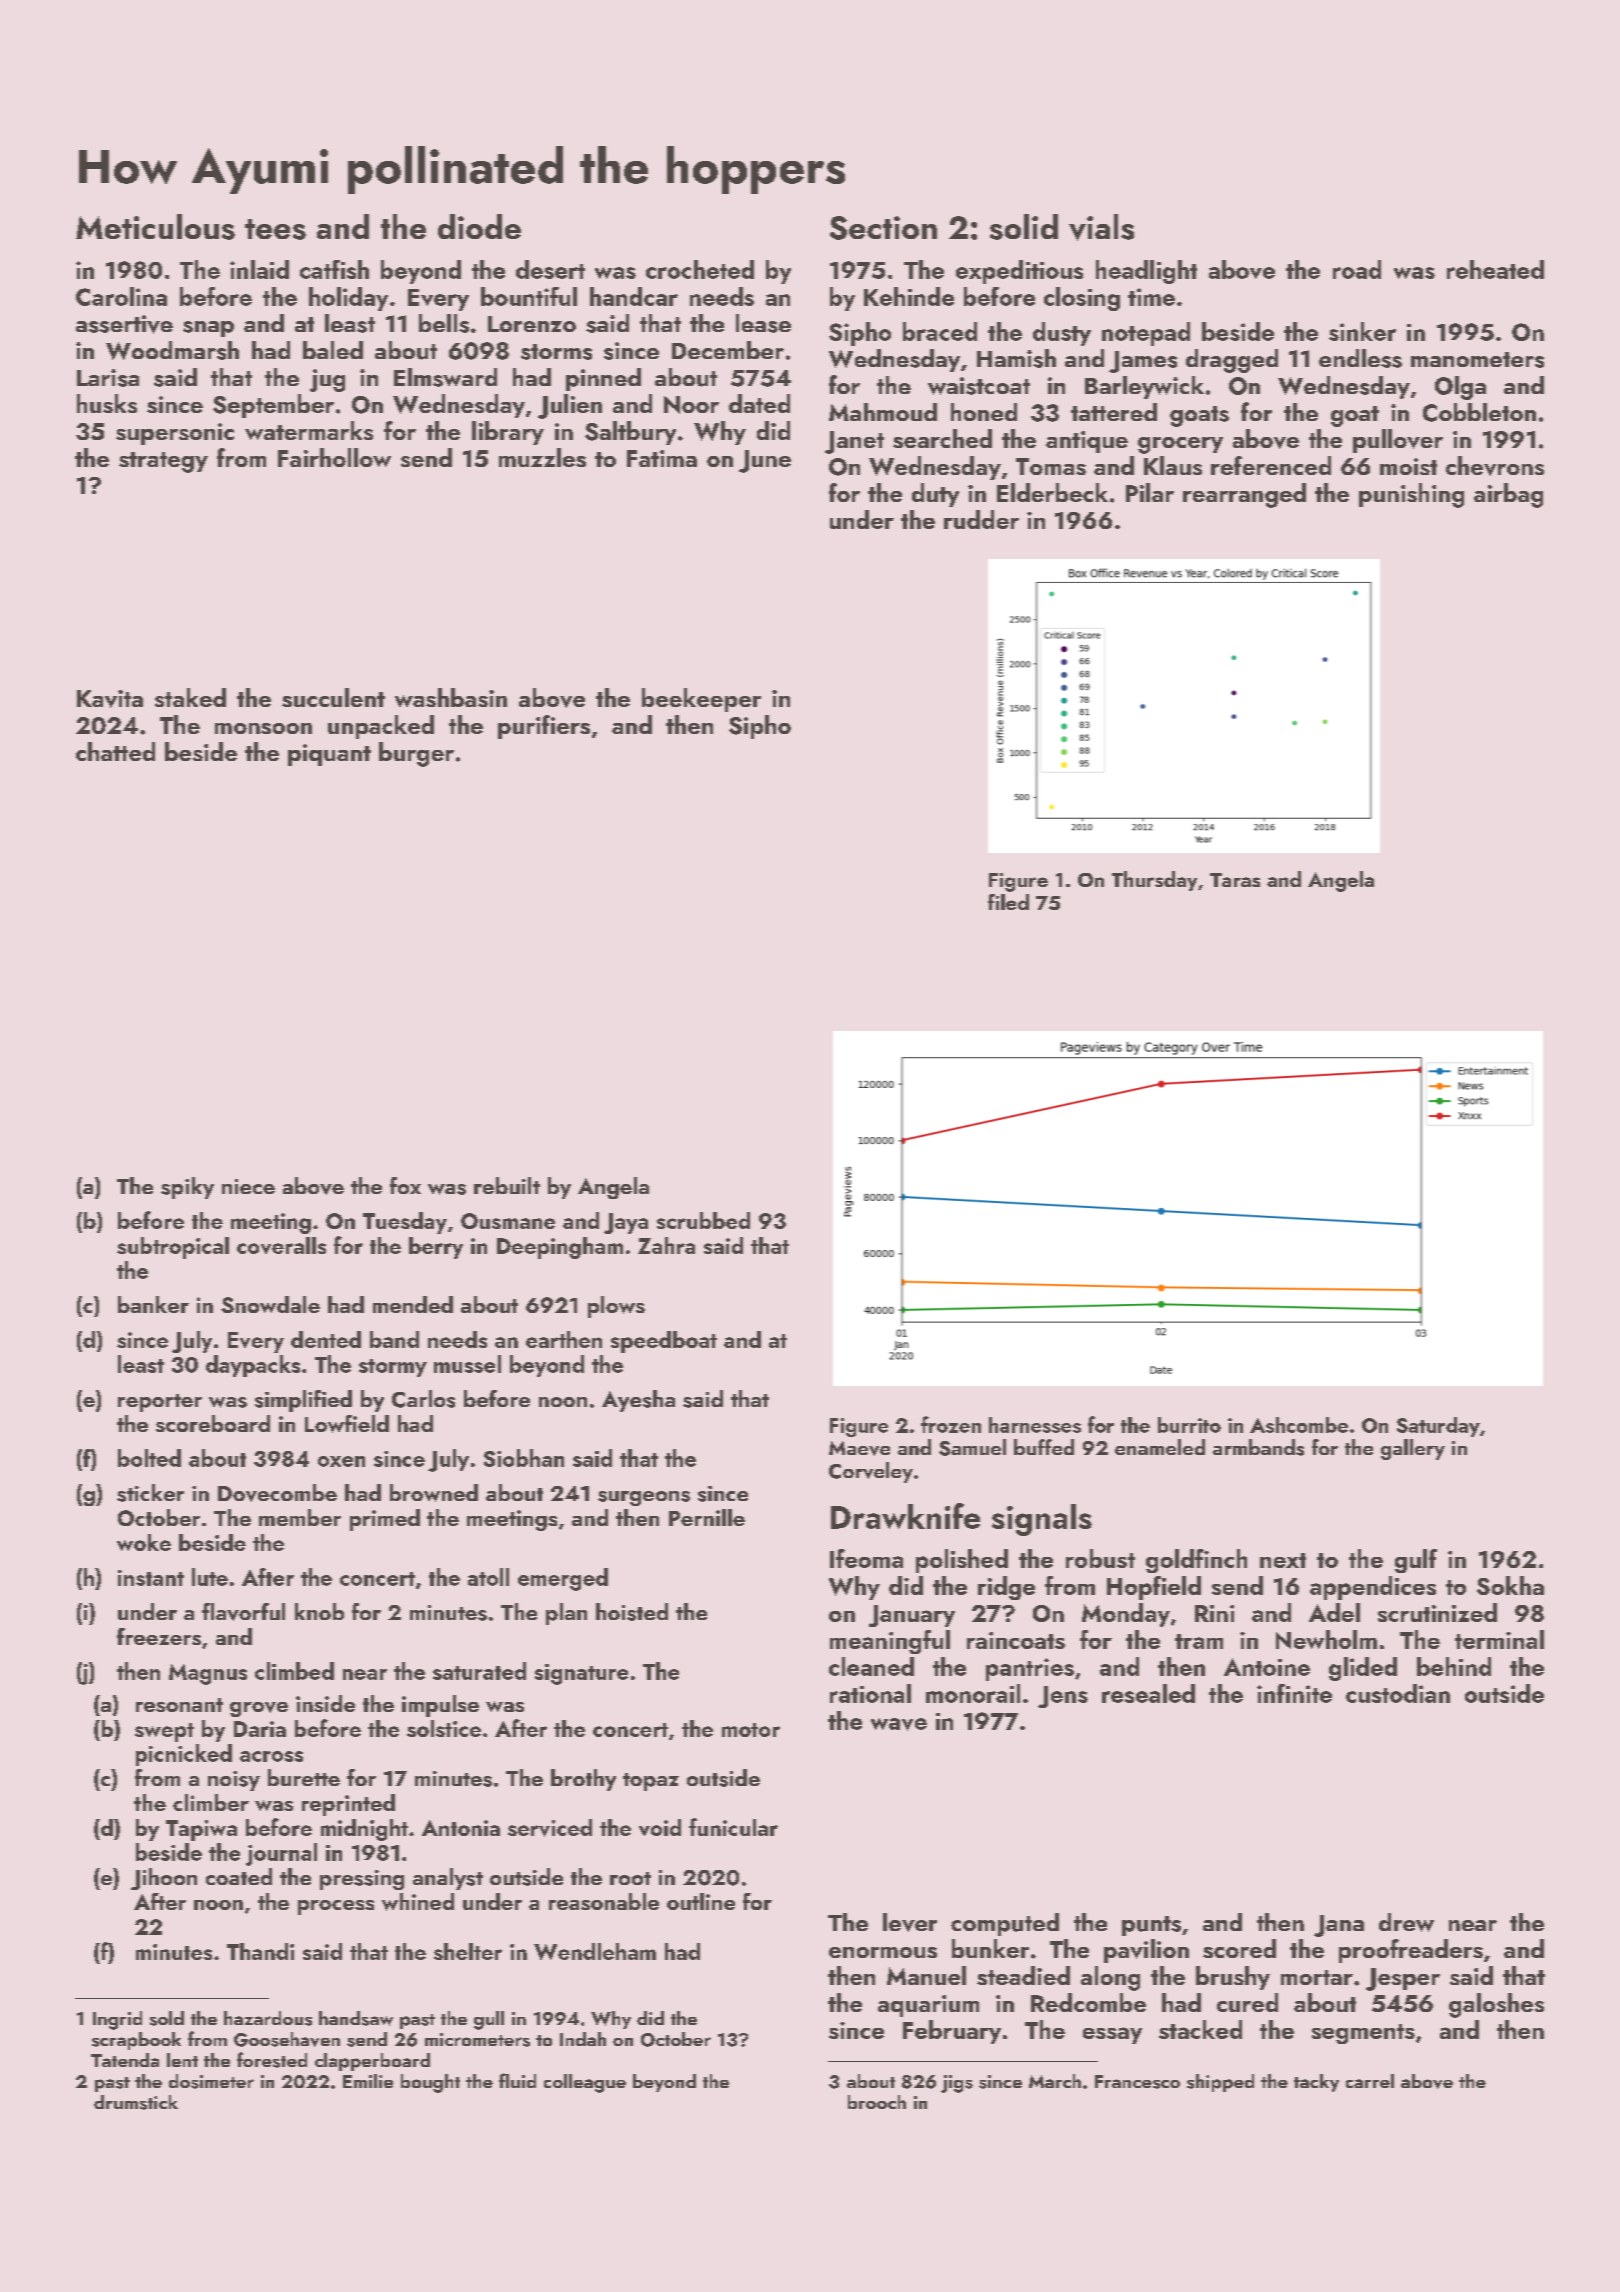 The height and width of the image is (2292, 1620). I want to click on Antonia, so click(461, 1828).
